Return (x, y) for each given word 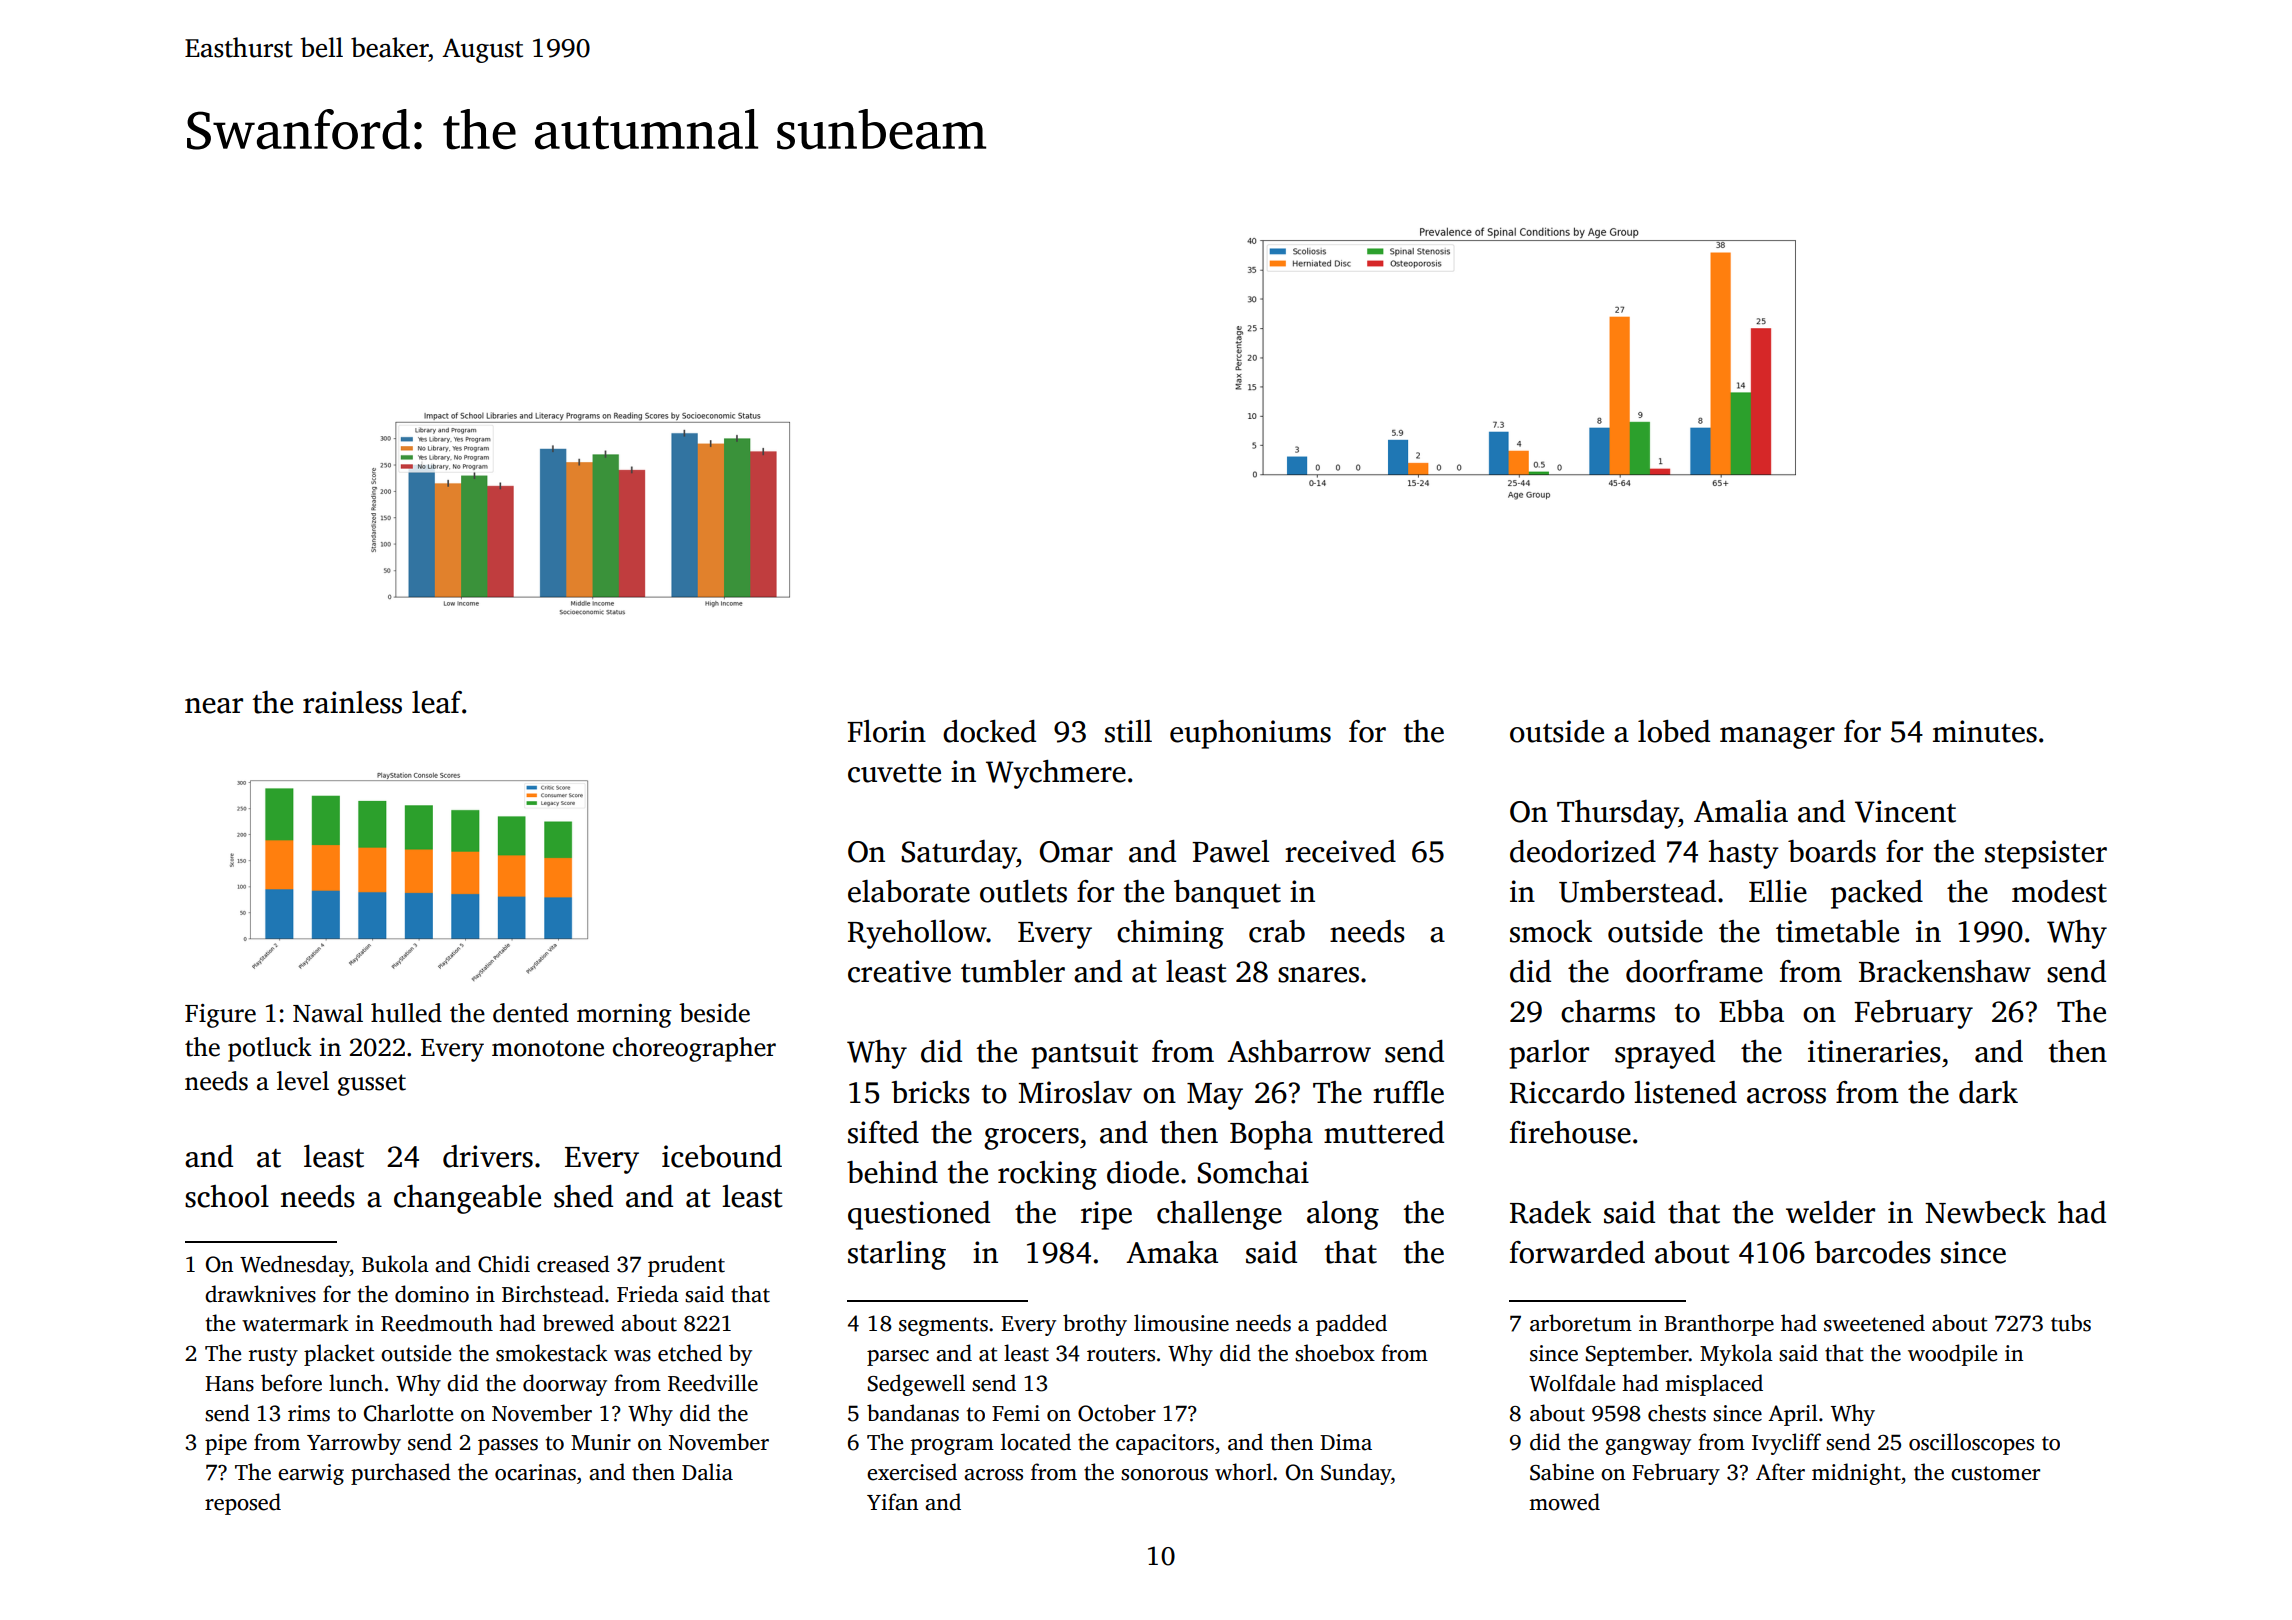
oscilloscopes (1971, 1444)
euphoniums (1250, 734)
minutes (1985, 731)
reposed (243, 1504)
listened (1685, 1092)
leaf (437, 702)
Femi (1016, 1413)
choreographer (694, 1049)
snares (1318, 975)
